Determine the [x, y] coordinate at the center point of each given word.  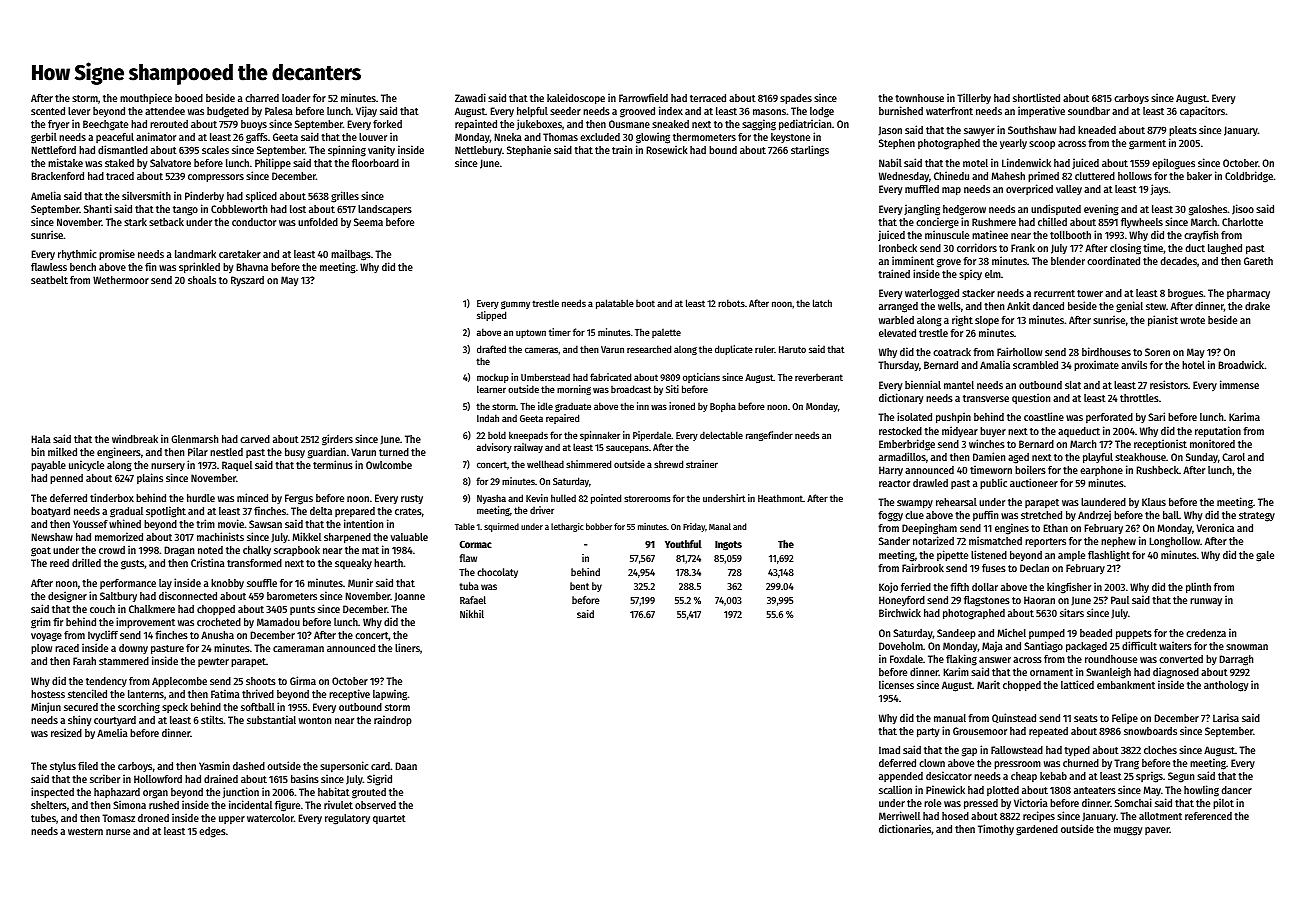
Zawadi [470, 97]
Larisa [1226, 717]
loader [296, 98]
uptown [531, 333]
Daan [406, 766]
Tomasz [118, 818]
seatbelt [49, 280]
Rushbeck [1157, 470]
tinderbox [112, 497]
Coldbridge [1249, 177]
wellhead [545, 464]
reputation [1218, 432]
